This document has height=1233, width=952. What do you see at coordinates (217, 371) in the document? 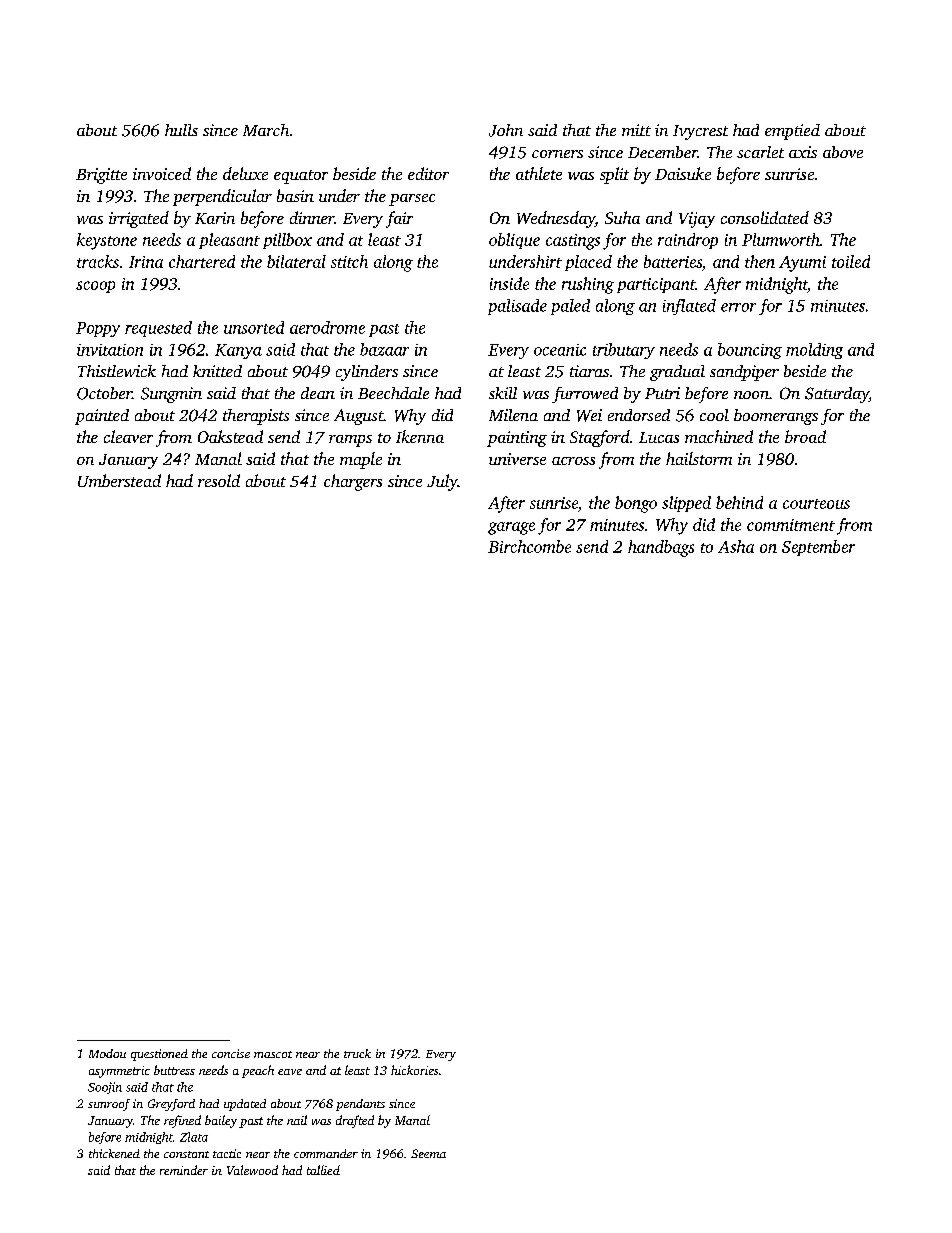
I see `knitted` at bounding box center [217, 371].
